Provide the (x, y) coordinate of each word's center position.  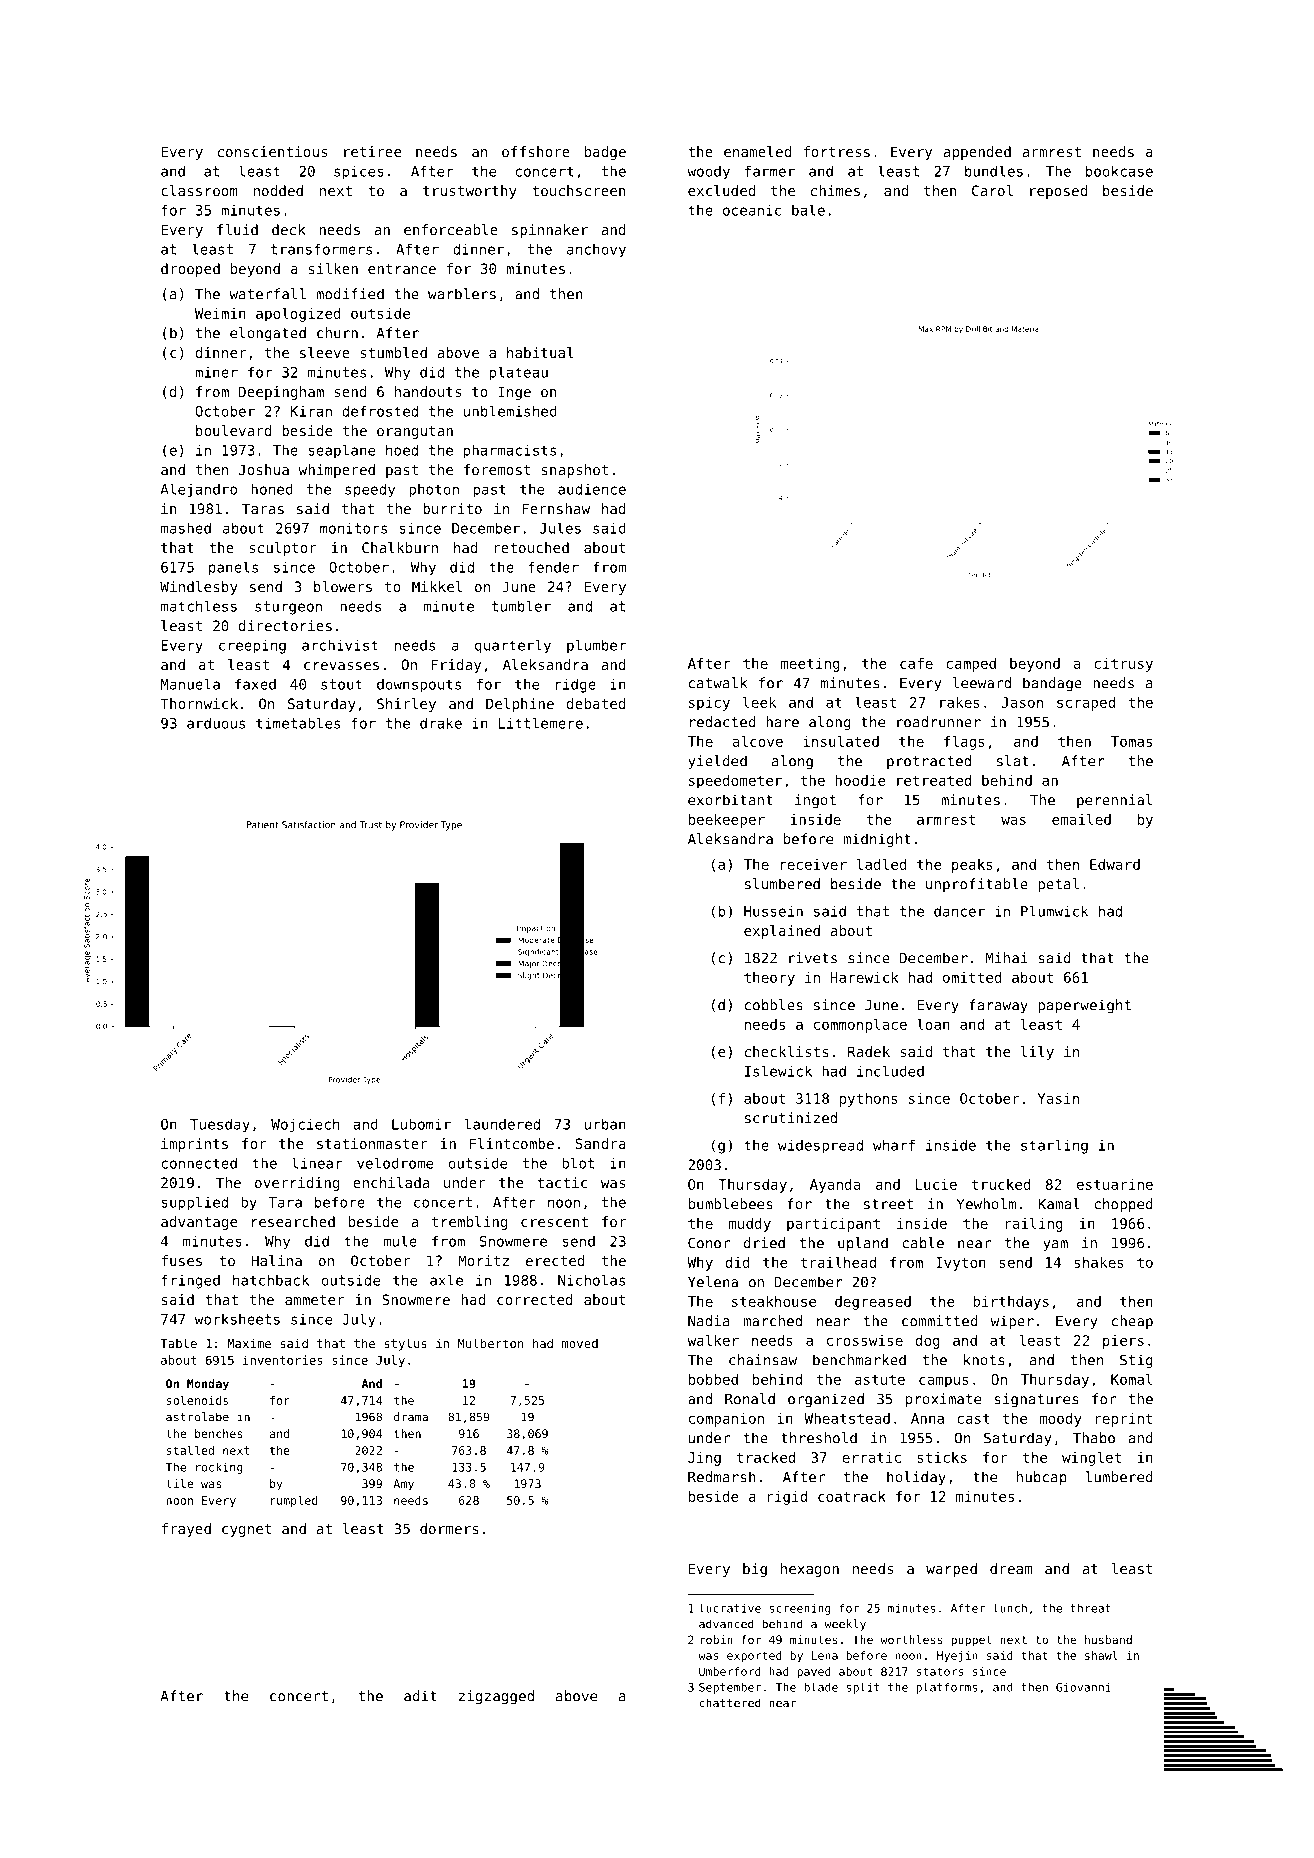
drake (441, 723)
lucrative (730, 1608)
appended (977, 153)
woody (708, 172)
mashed (186, 528)
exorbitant (730, 800)
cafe (916, 663)
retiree (372, 151)
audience (592, 489)
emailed (1081, 819)
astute (880, 1379)
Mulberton (490, 1343)
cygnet (246, 1530)
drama (411, 1417)
